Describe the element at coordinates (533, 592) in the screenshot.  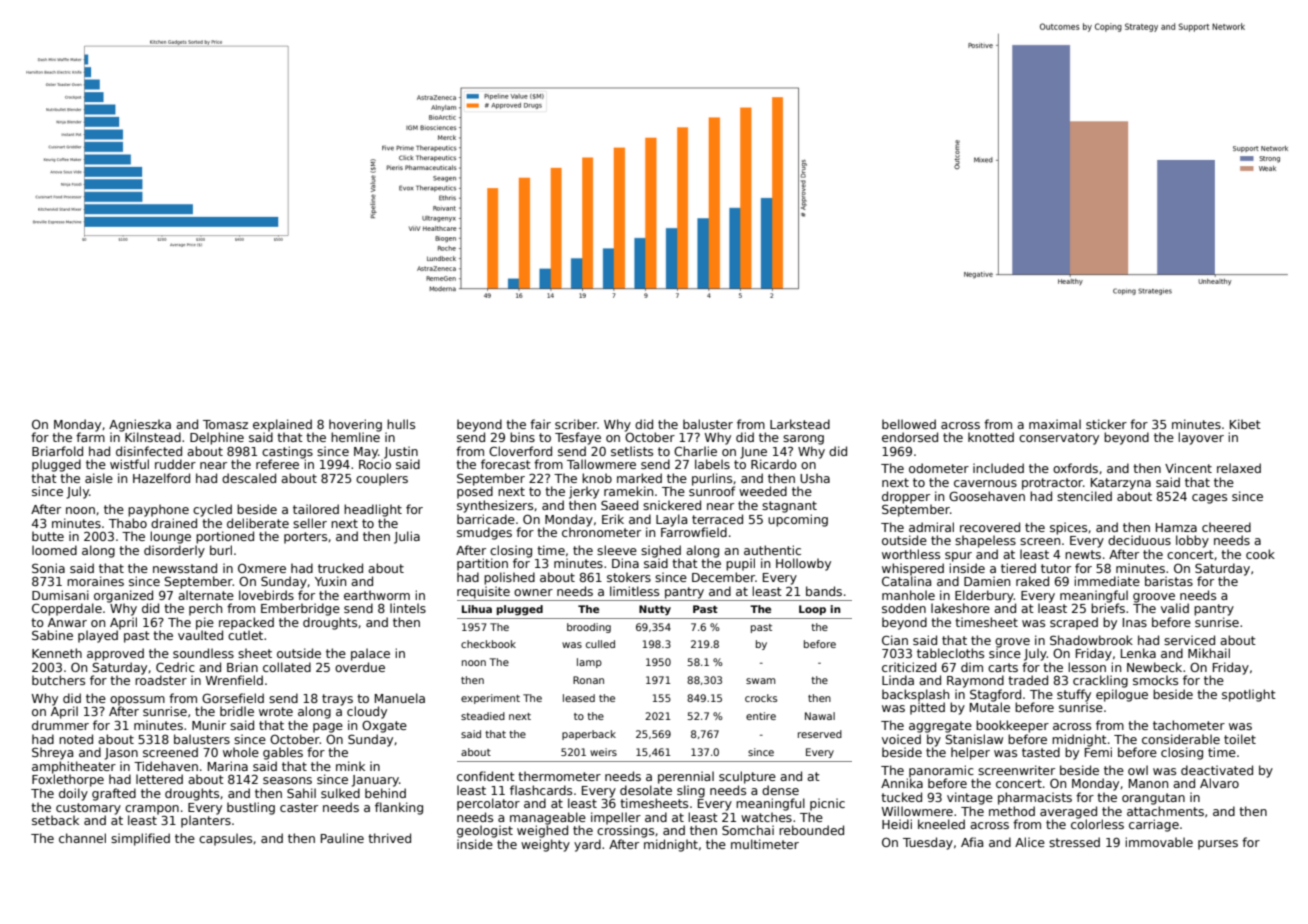
I see `owner` at that location.
